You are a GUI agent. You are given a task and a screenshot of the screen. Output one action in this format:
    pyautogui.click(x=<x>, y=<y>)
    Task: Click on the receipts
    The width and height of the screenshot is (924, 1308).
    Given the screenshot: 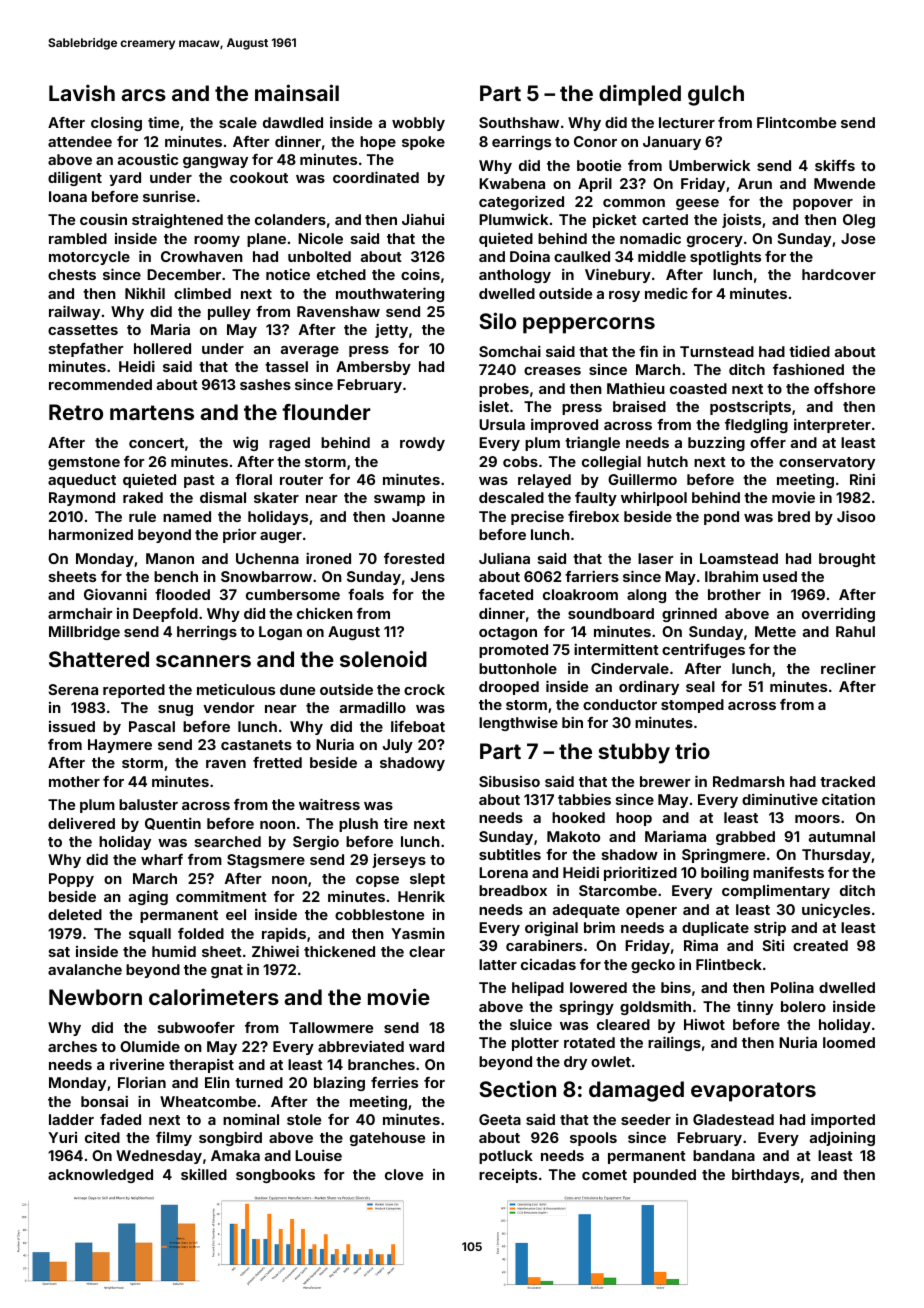 What is the action you would take?
    pyautogui.click(x=508, y=1176)
